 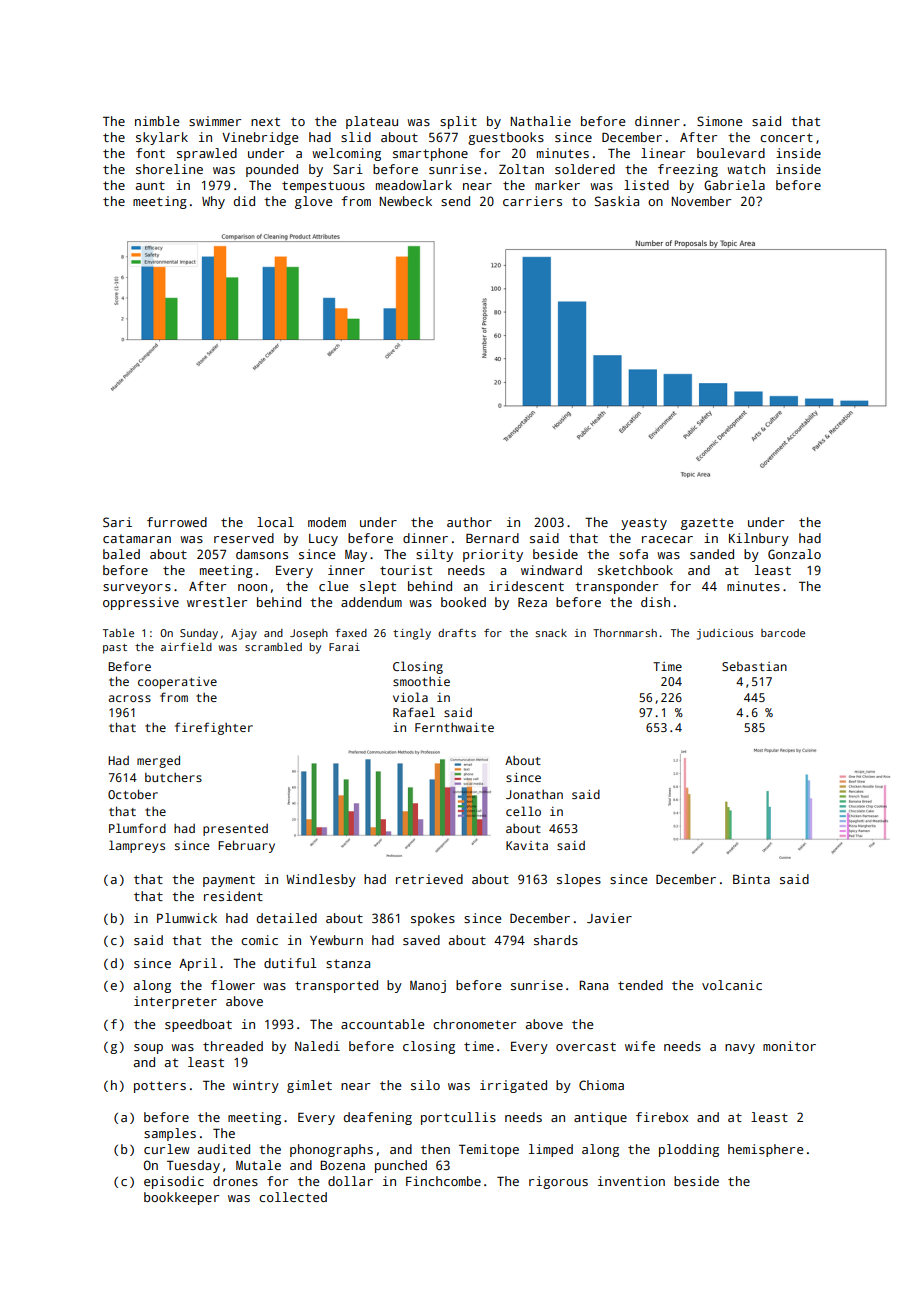 What do you see at coordinates (244, 201) in the page?
I see `did` at bounding box center [244, 201].
